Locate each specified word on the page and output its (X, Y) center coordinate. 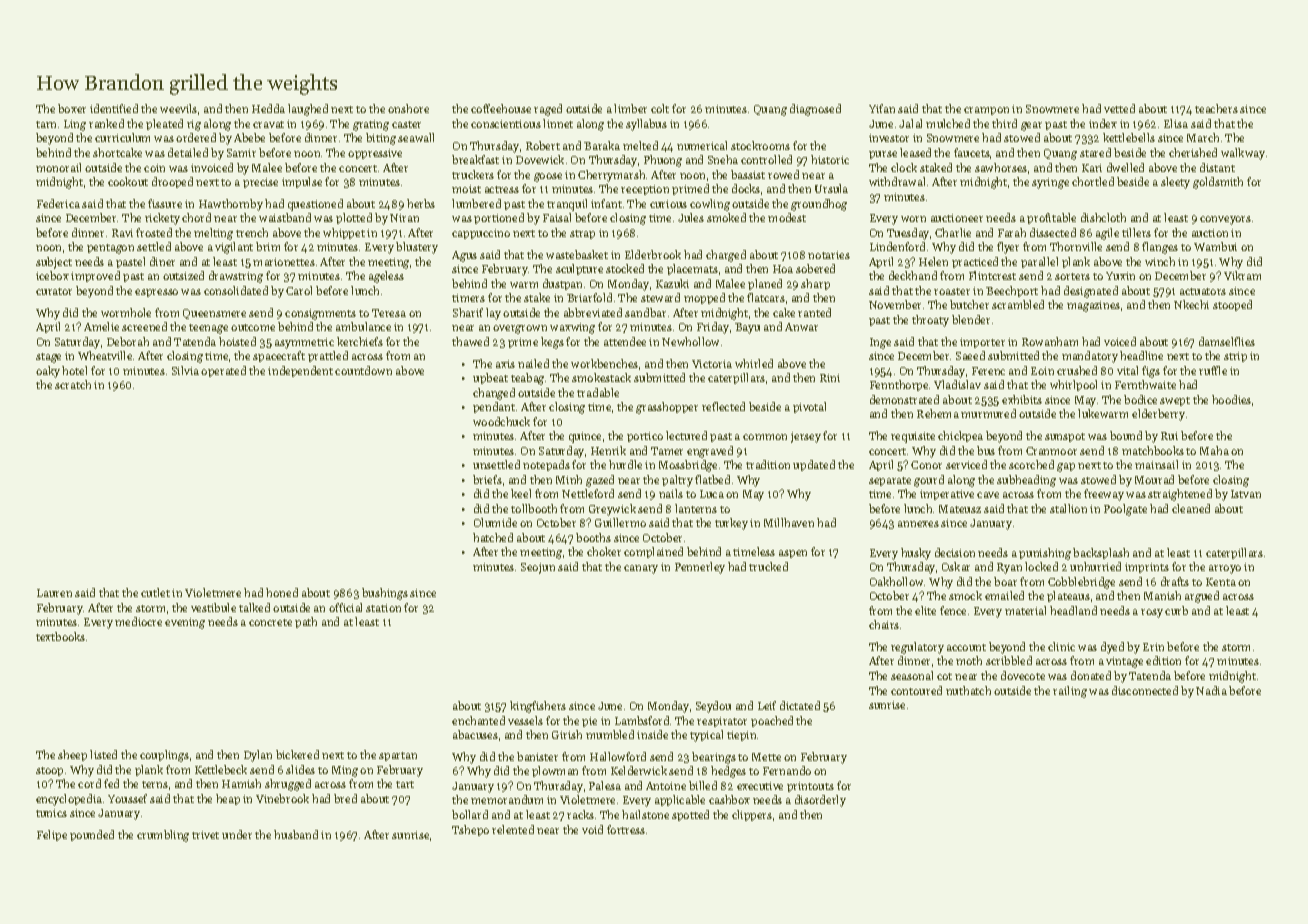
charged (726, 256)
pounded (92, 835)
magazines (1093, 306)
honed (282, 592)
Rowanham (1050, 341)
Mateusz (960, 509)
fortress (626, 829)
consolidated (236, 290)
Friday (713, 328)
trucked (768, 566)
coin (154, 168)
